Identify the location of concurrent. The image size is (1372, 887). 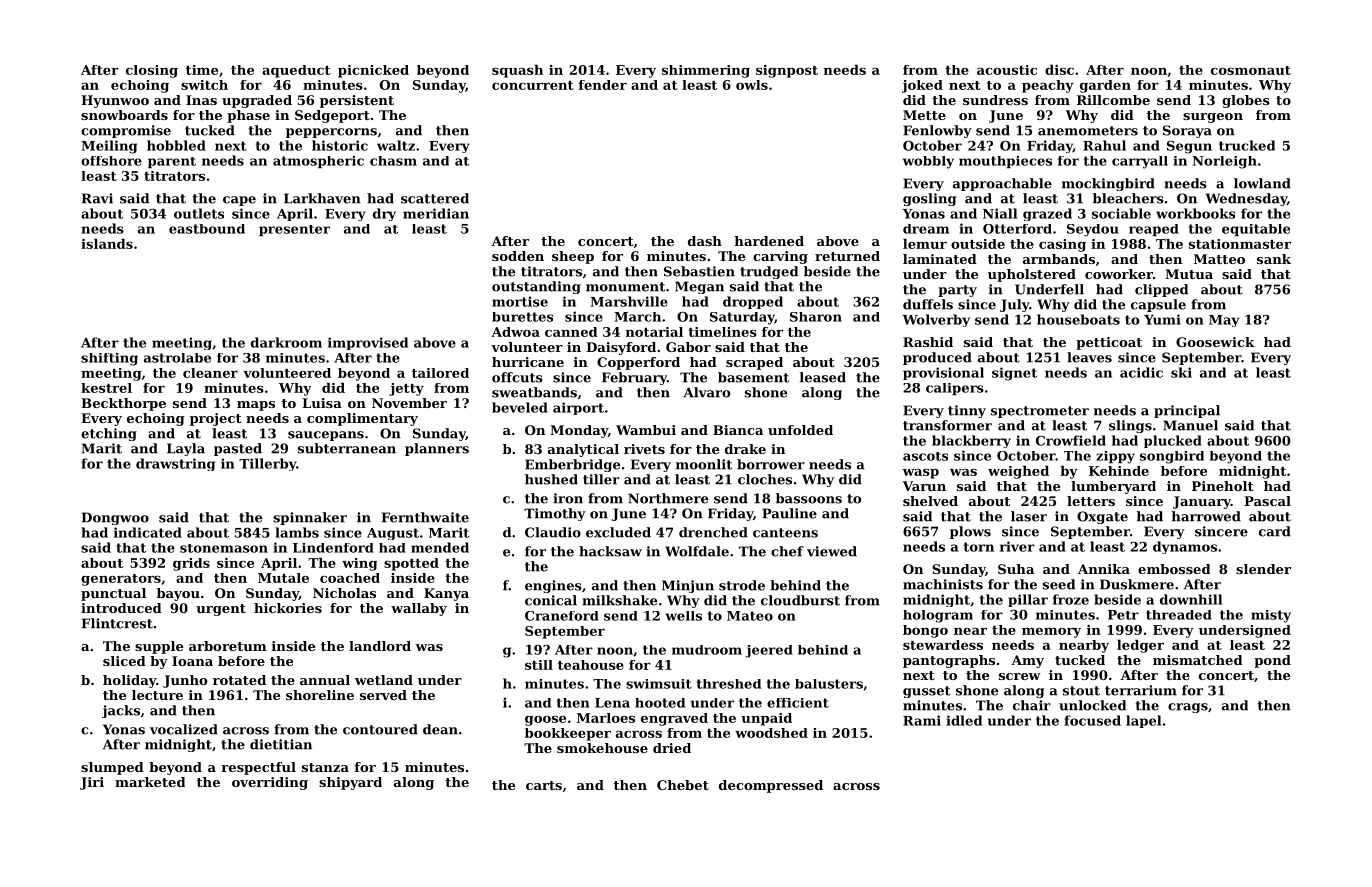
(533, 85).
